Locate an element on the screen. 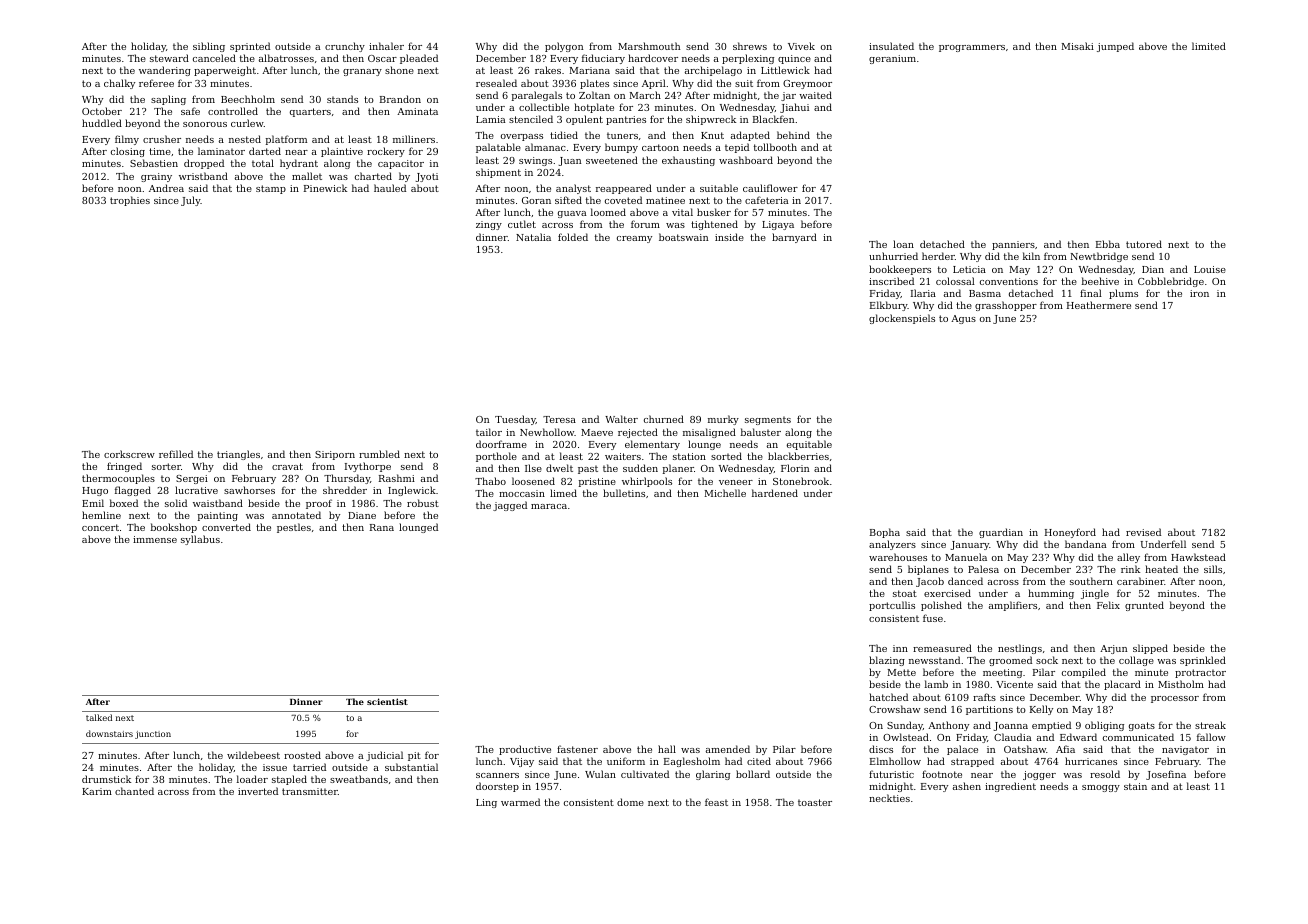 The width and height of the screenshot is (1308, 924). talked is located at coordinates (99, 717).
